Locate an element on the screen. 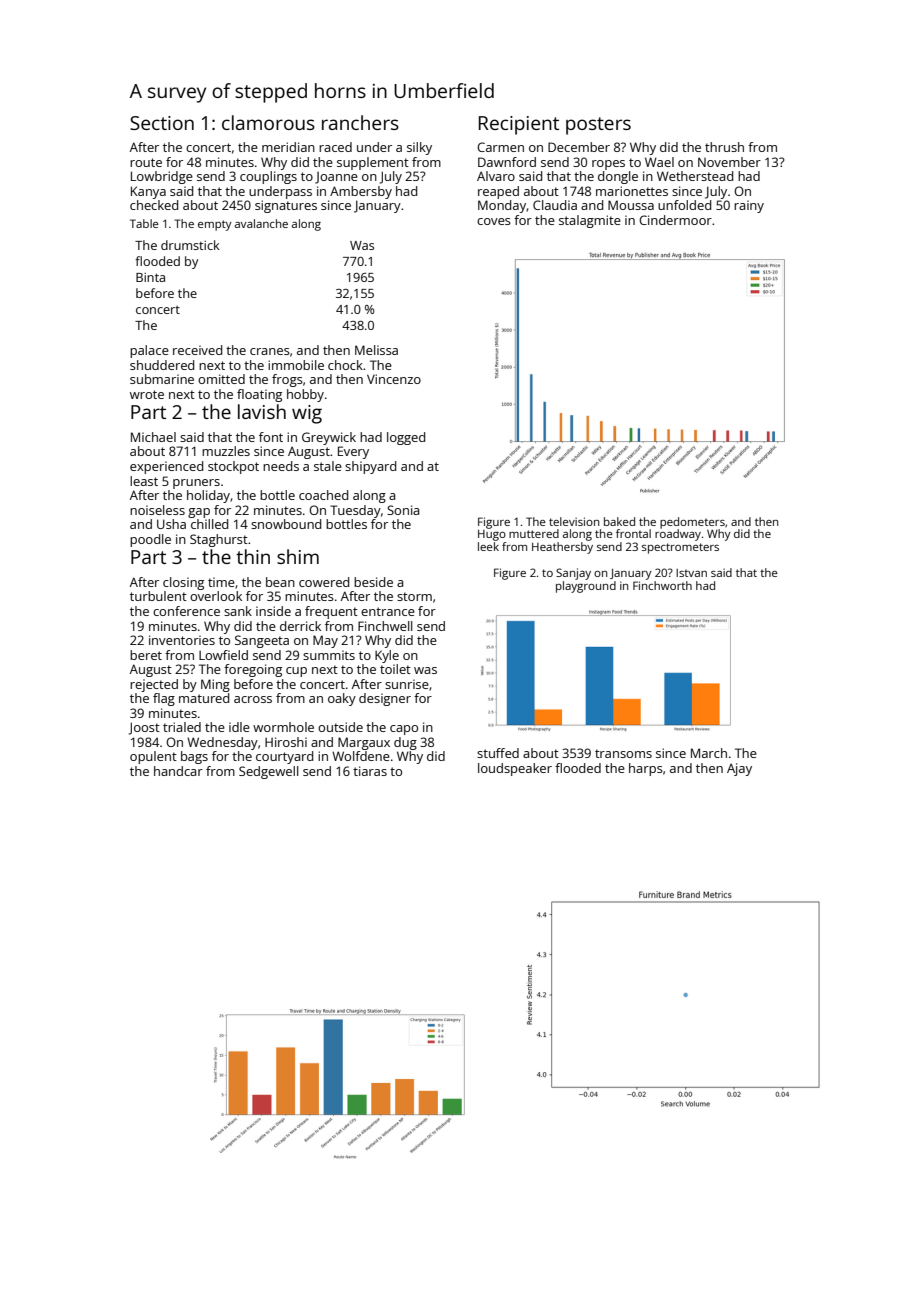 The height and width of the screenshot is (1314, 924). Vincenzo is located at coordinates (394, 379).
